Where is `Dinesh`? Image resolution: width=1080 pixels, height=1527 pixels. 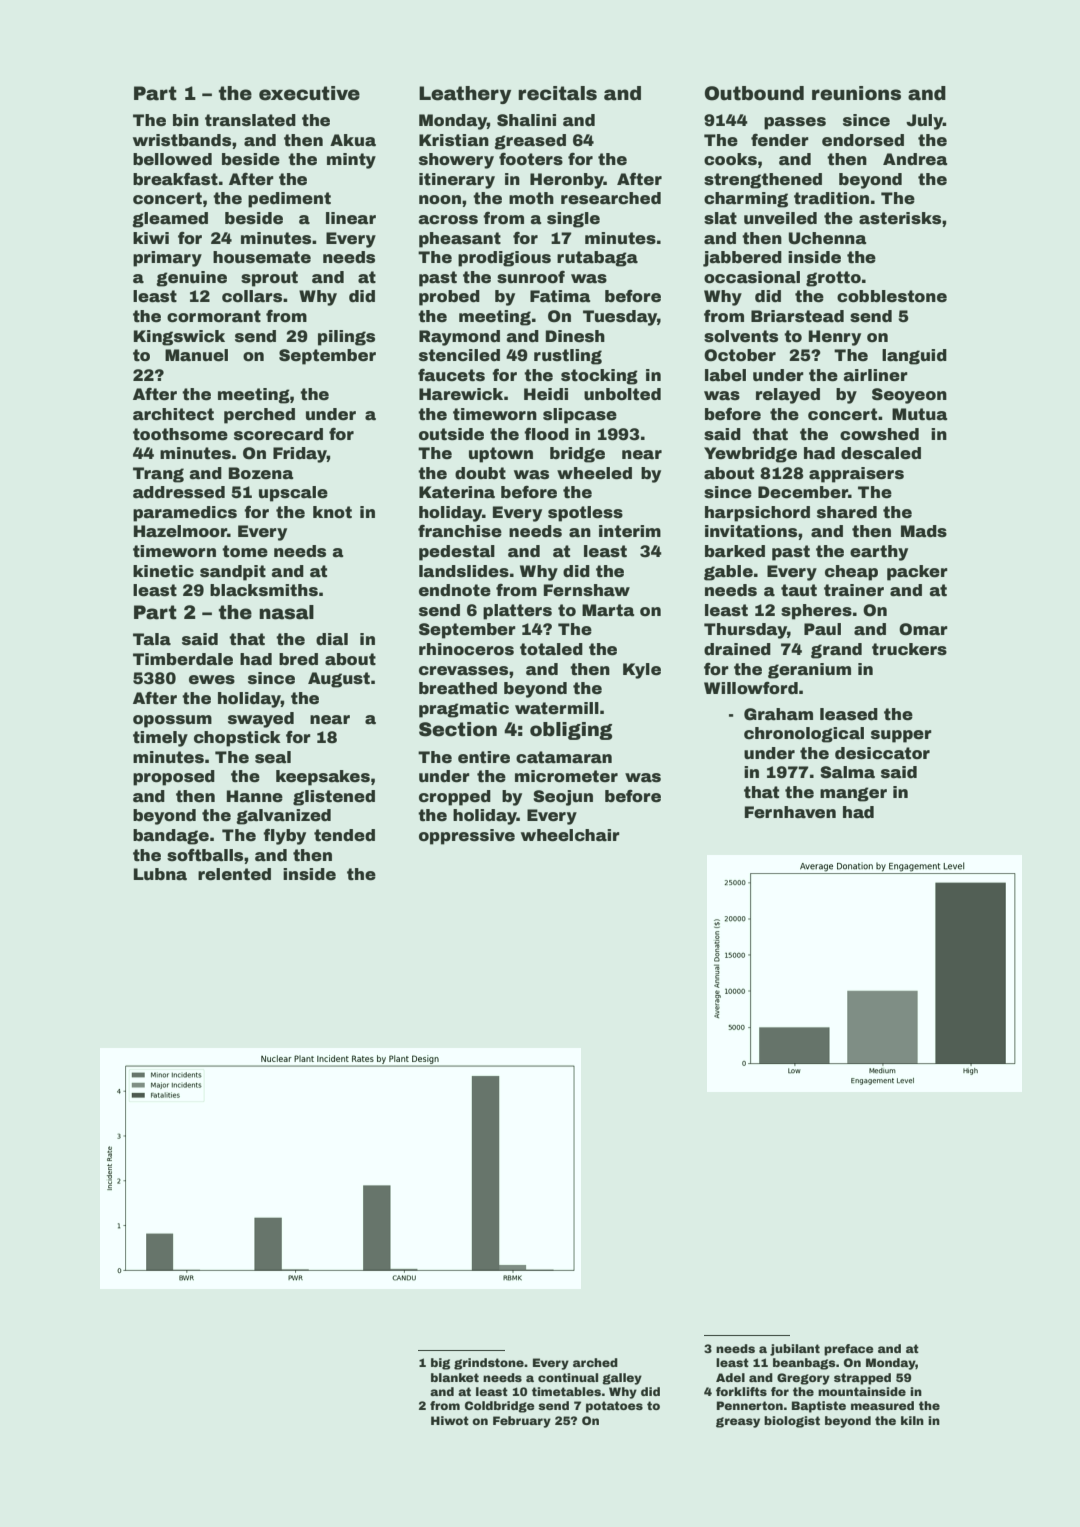
Dinesh is located at coordinates (575, 336).
